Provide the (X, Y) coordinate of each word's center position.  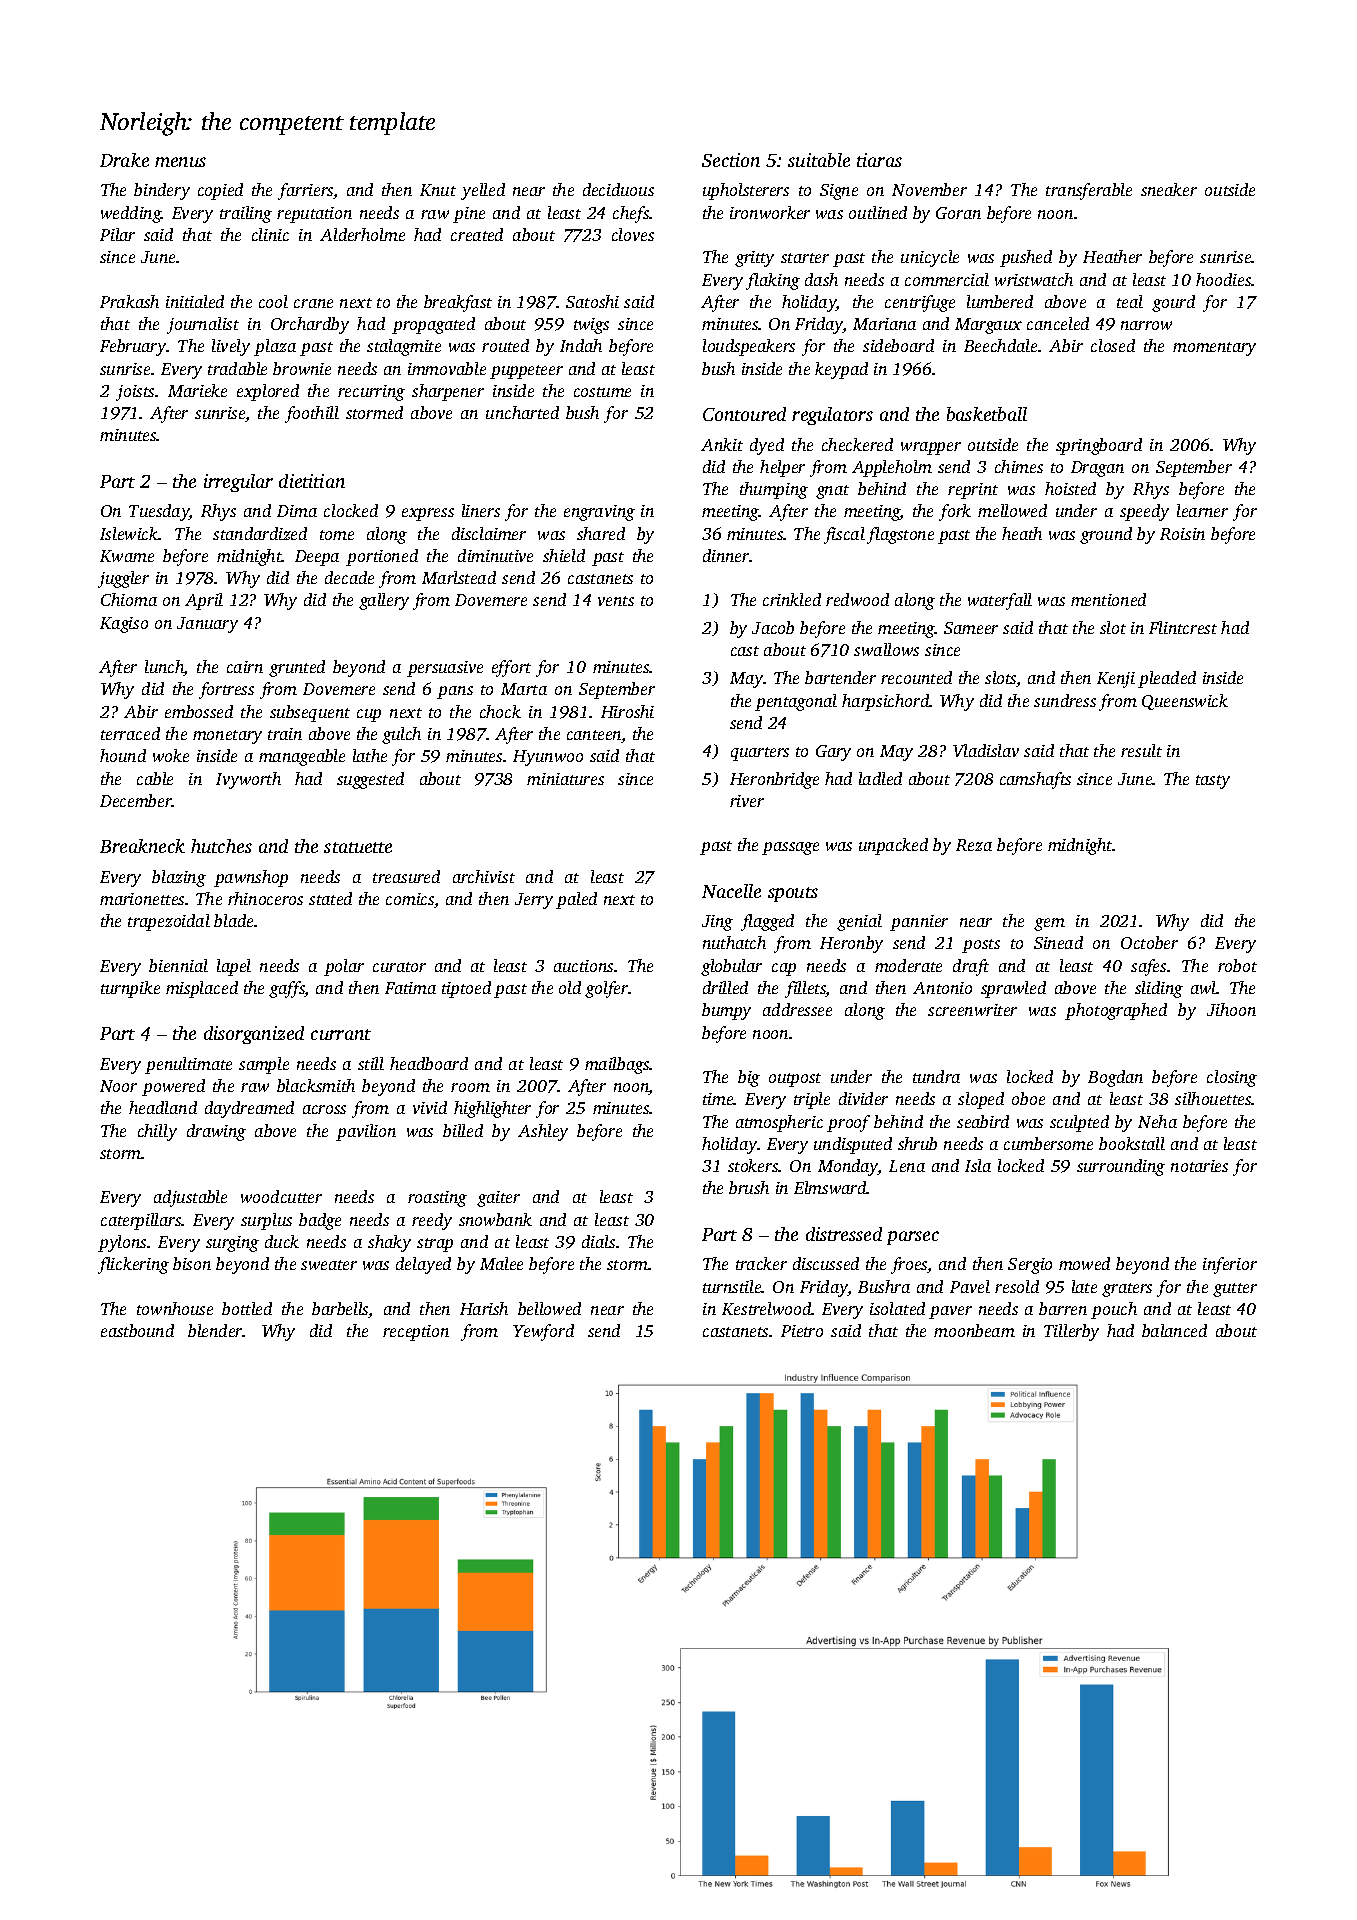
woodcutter (281, 1196)
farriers (306, 191)
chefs (631, 214)
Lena (907, 1166)
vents (616, 601)
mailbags (617, 1065)
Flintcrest (1183, 627)
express (428, 514)
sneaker (1169, 189)
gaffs (287, 989)
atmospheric (779, 1123)
